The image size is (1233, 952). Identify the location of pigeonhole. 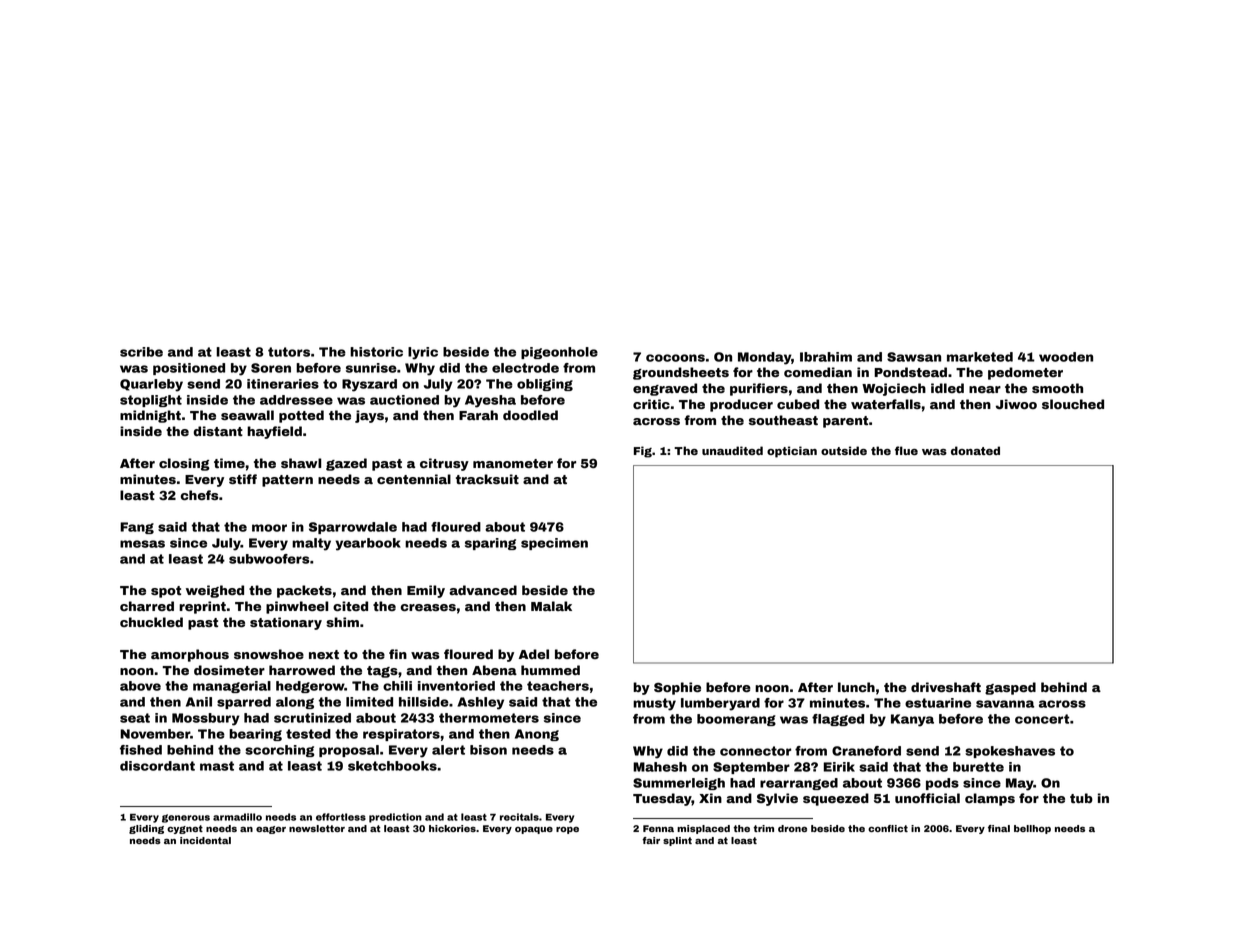
(559, 353).
